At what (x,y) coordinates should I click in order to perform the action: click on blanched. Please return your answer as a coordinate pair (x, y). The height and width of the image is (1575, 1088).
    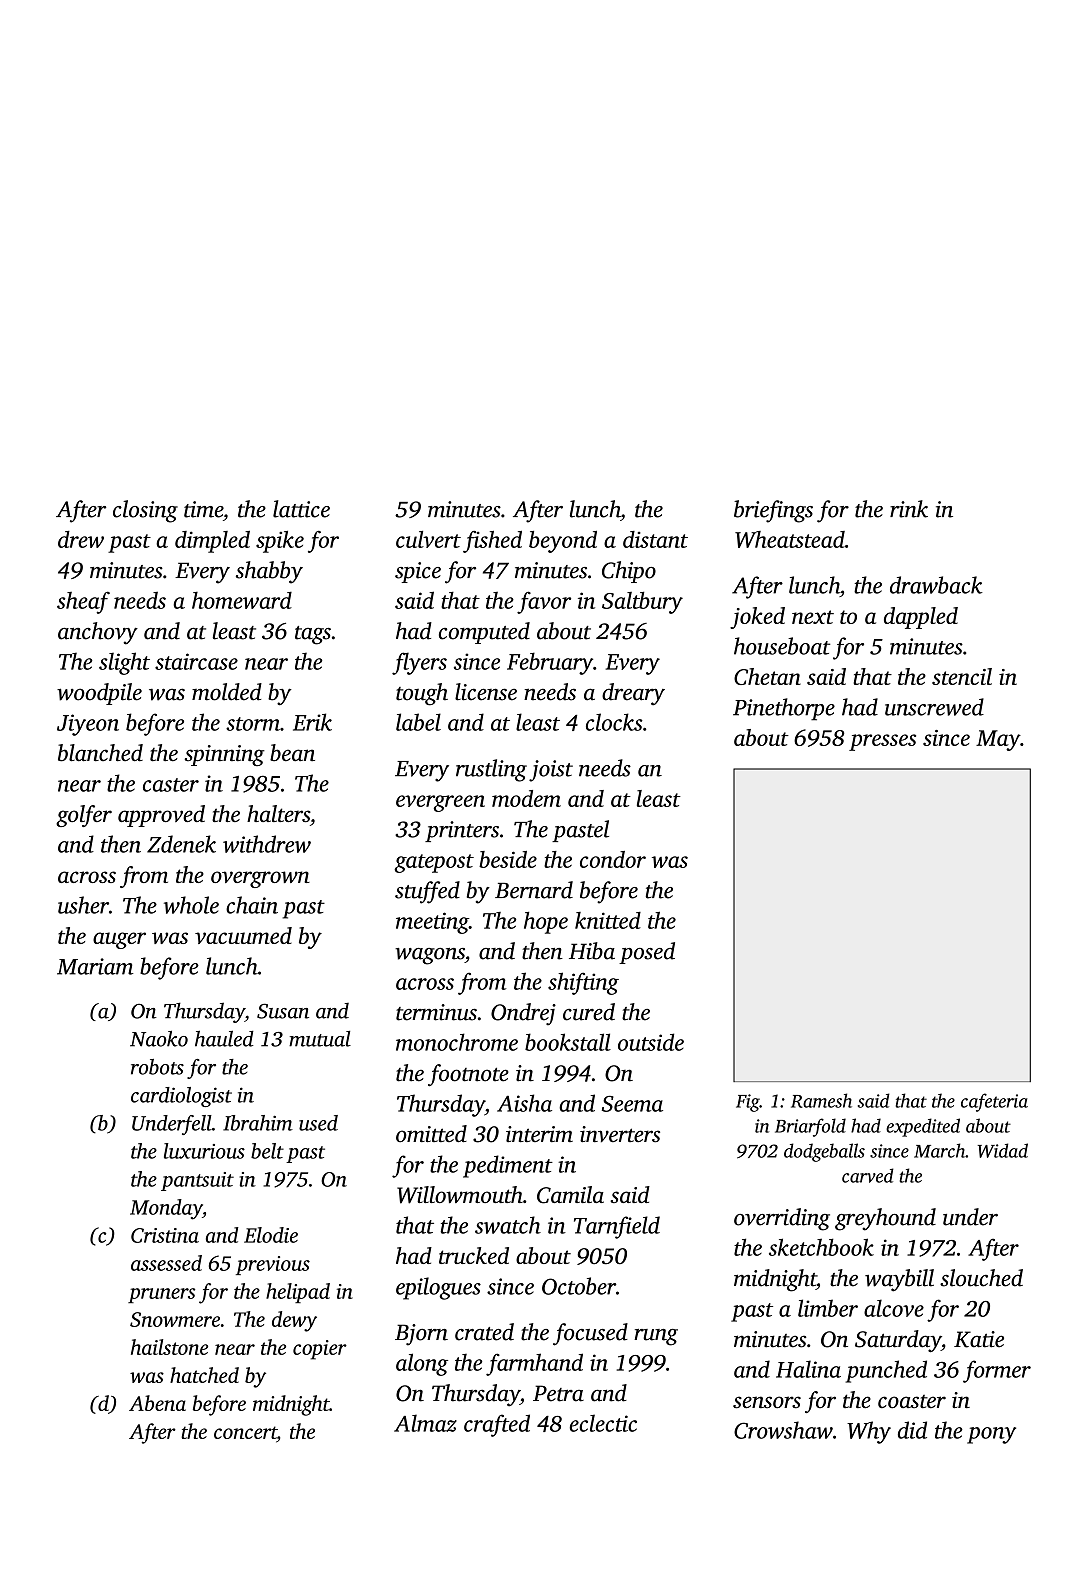
    Looking at the image, I should click on (100, 753).
